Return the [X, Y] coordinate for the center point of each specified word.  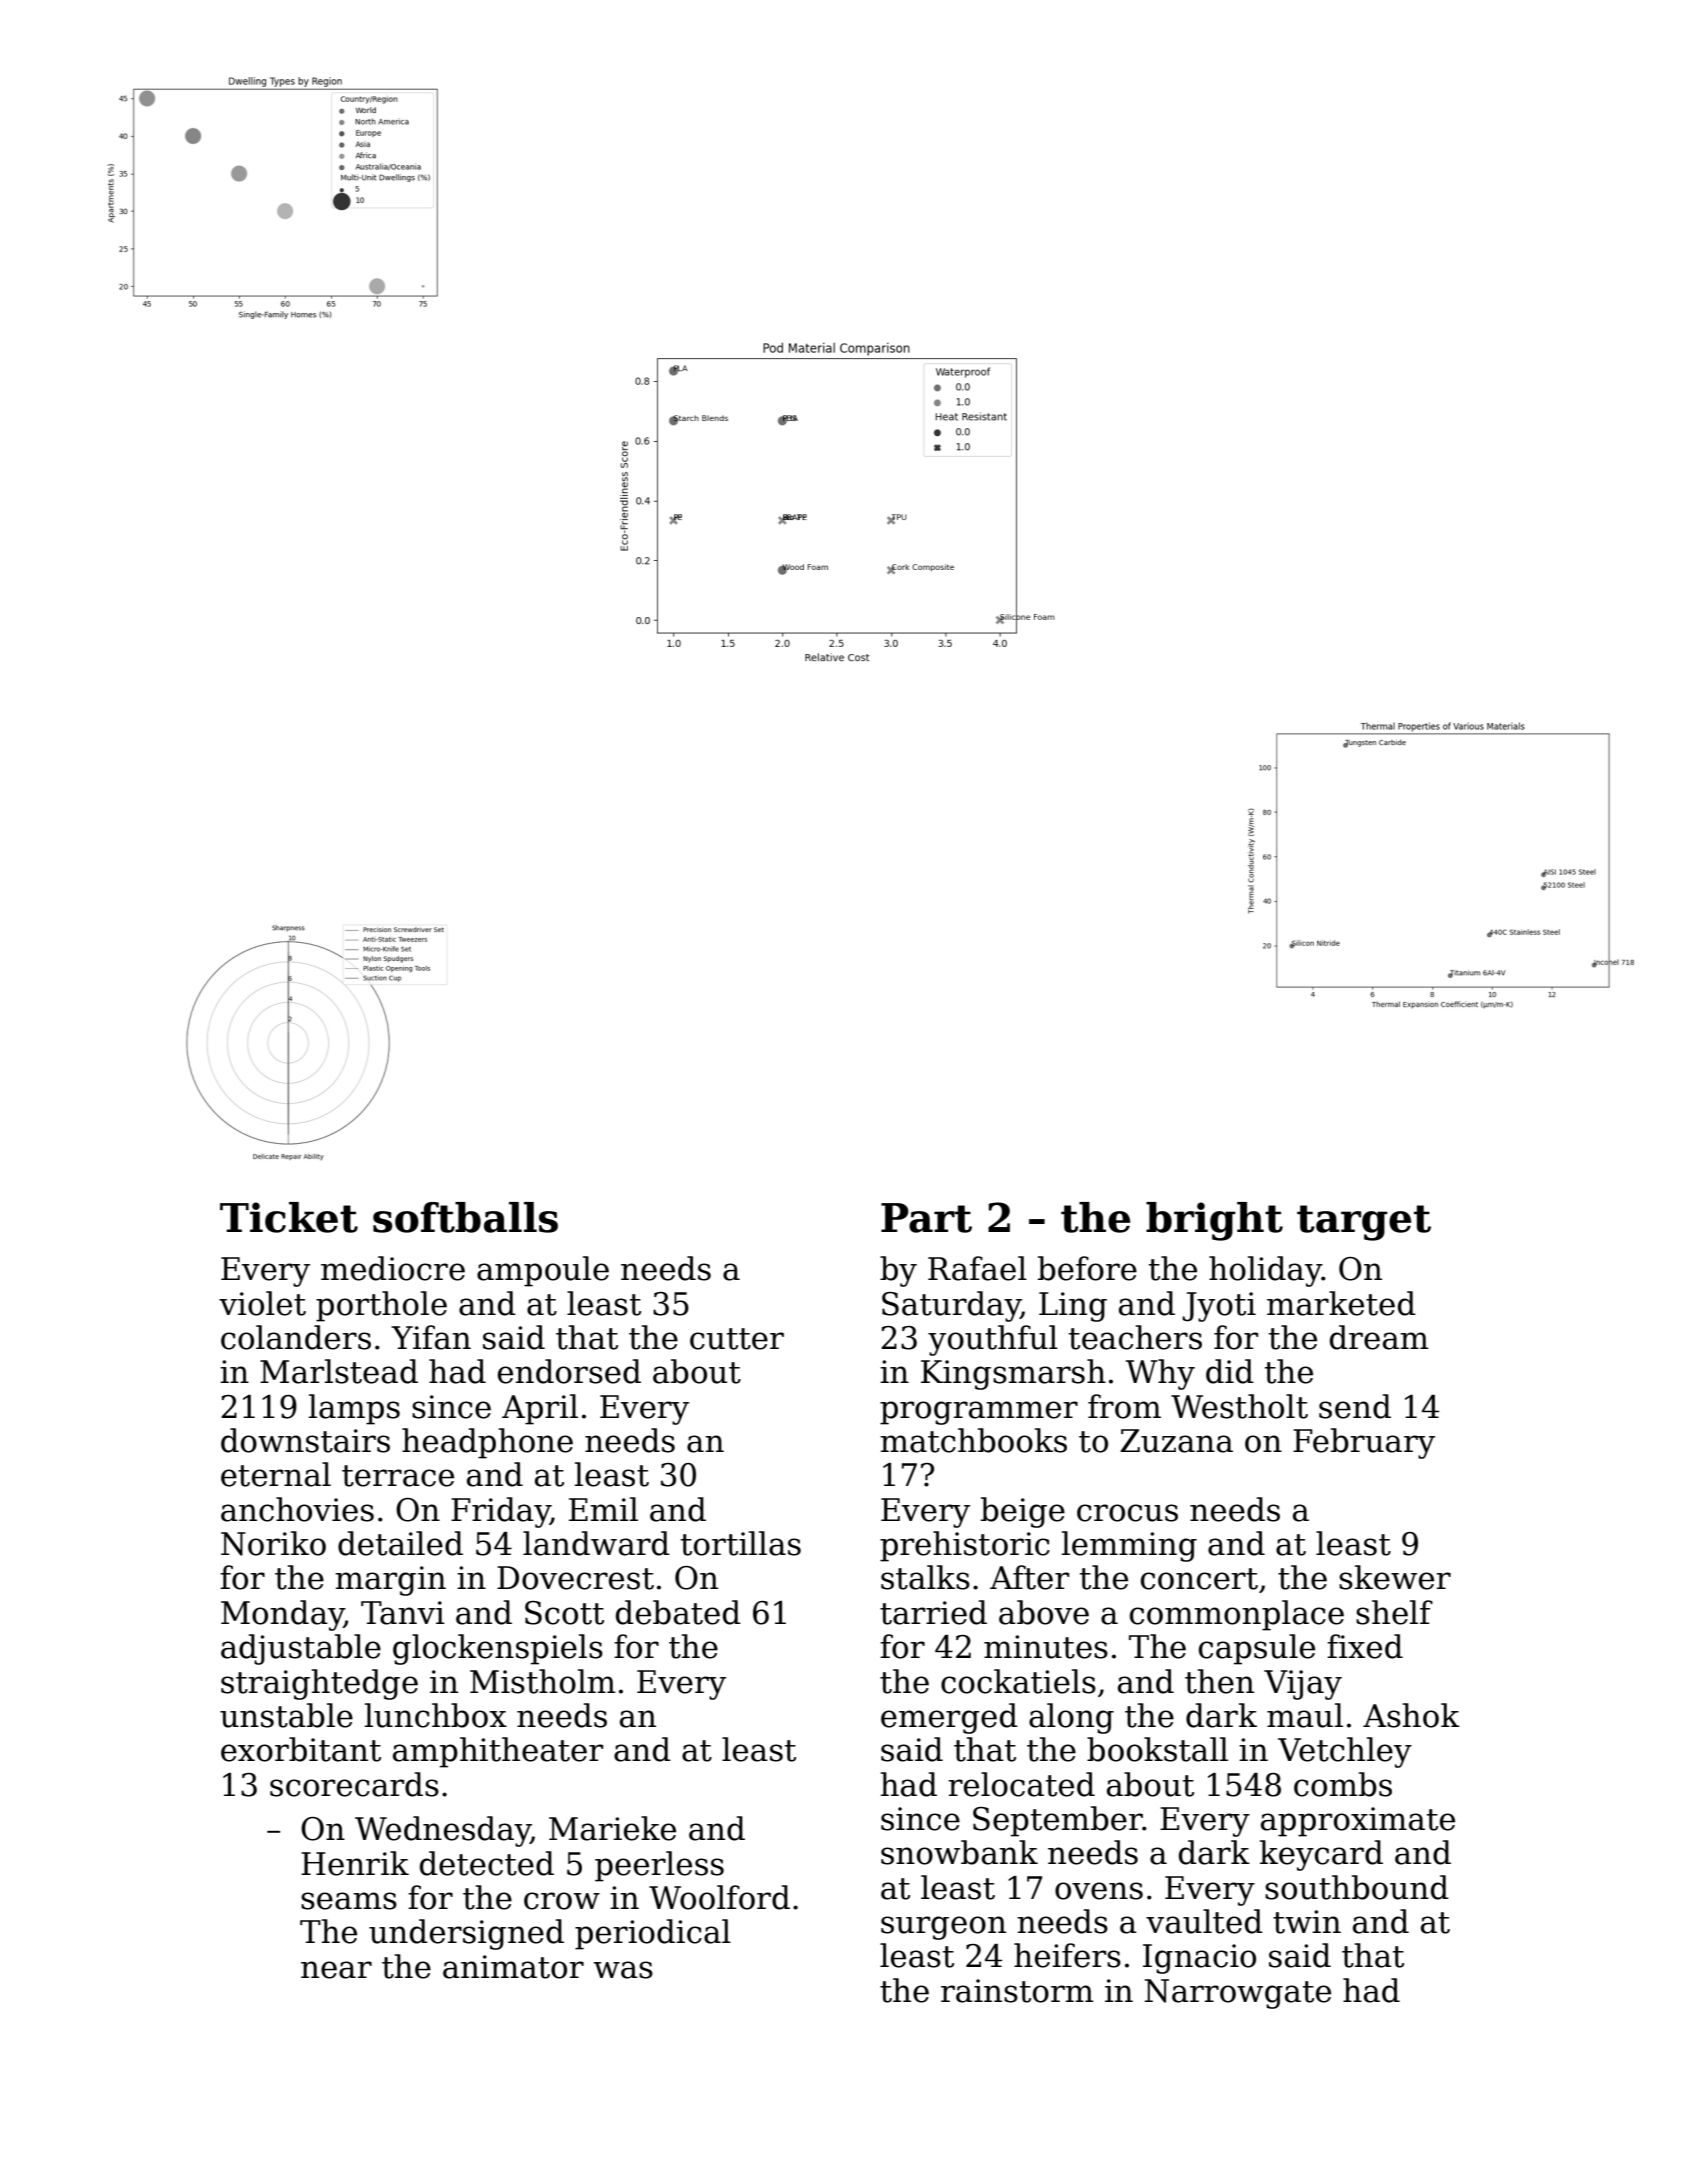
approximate [1358, 1822]
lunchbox [436, 1715]
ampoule [543, 1271]
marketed [1341, 1303]
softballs [465, 1217]
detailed [400, 1543]
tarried [933, 1612]
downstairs [305, 1440]
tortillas [741, 1543]
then [1219, 1681]
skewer [1395, 1577]
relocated [1021, 1784]
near [336, 1970]
